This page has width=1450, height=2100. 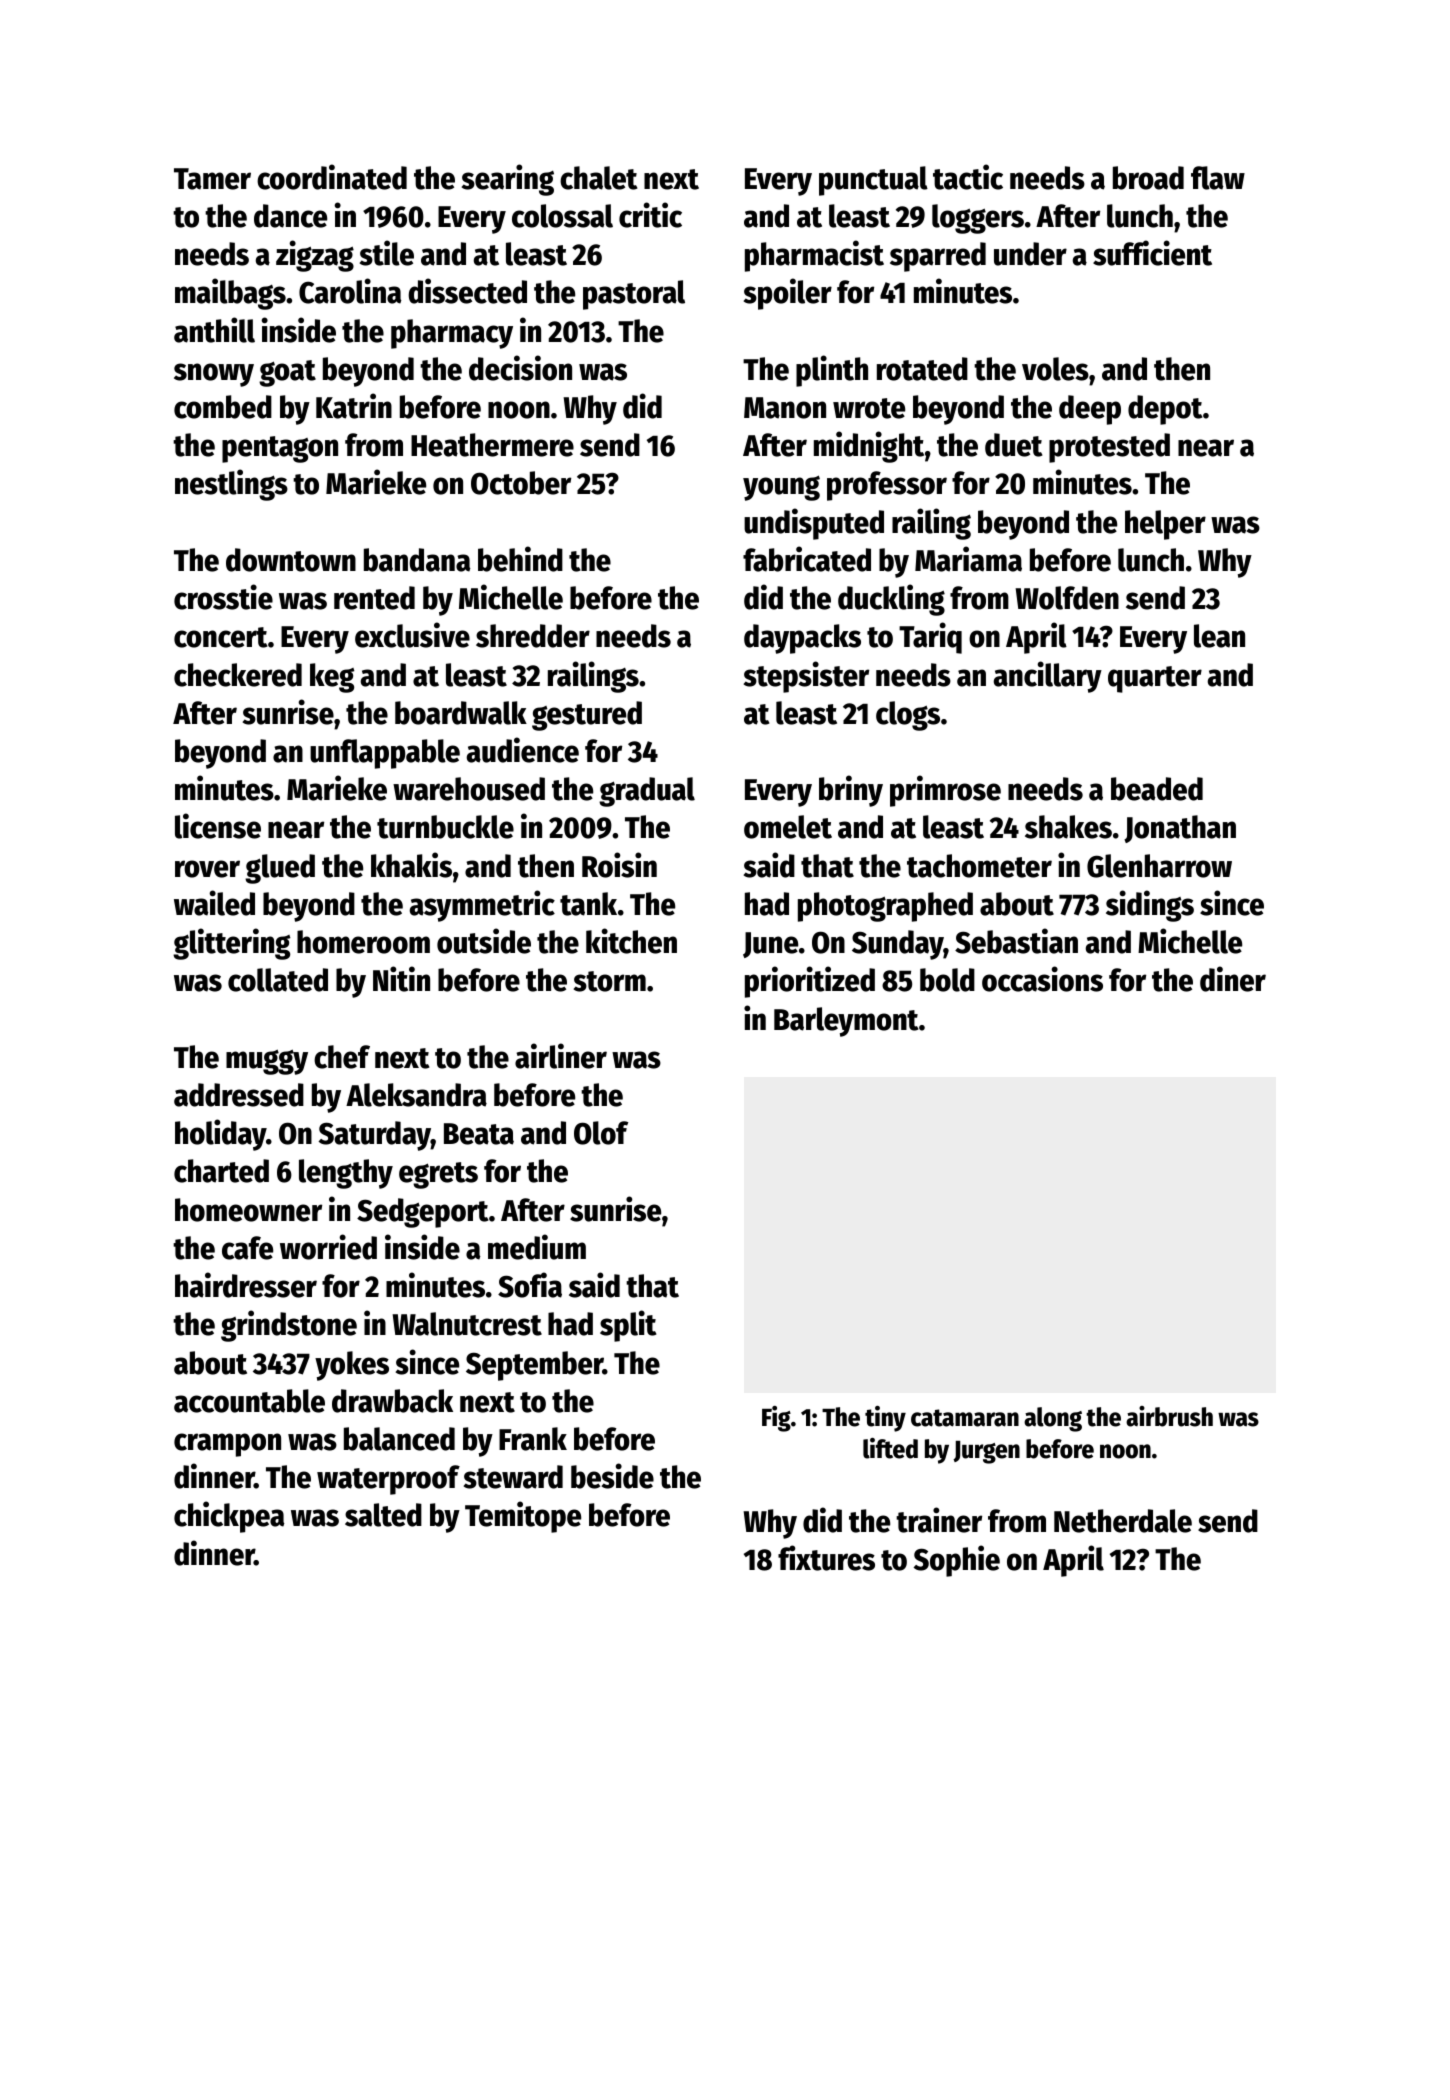 What do you see at coordinates (898, 945) in the page?
I see `Sunday` at bounding box center [898, 945].
